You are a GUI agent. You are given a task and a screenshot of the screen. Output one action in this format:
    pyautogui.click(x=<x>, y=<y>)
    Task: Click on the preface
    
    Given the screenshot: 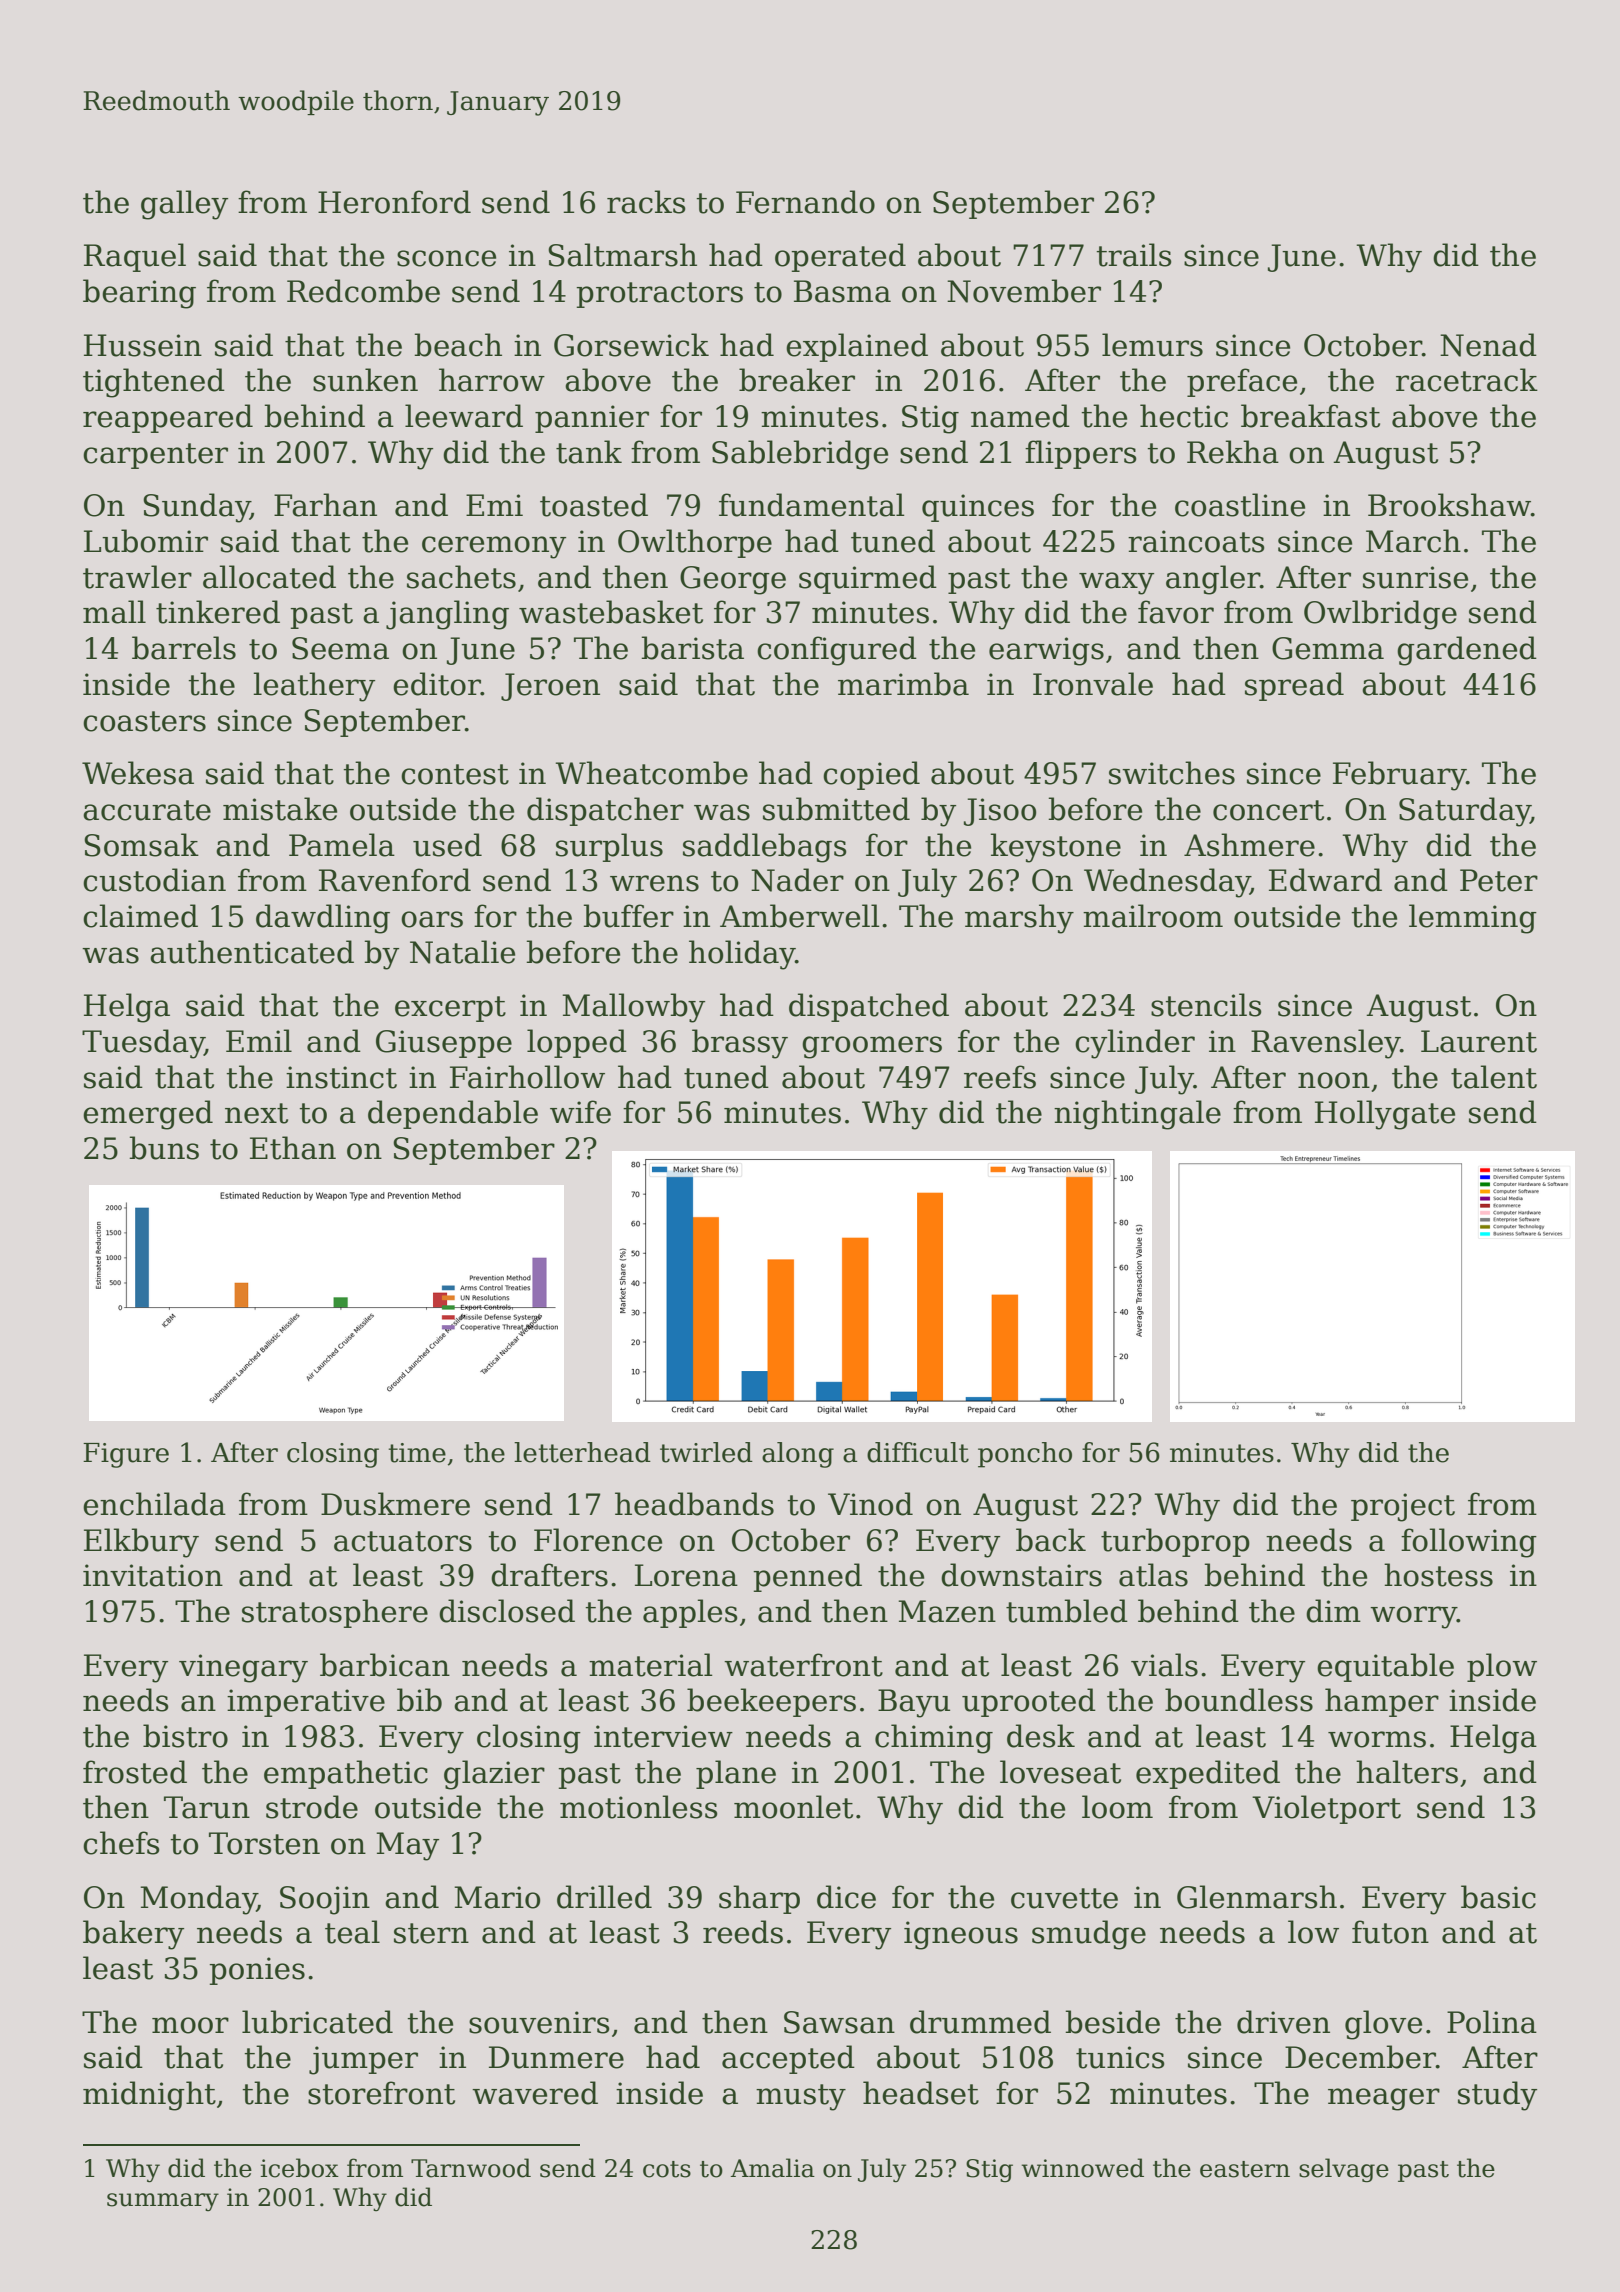 What is the action you would take?
    pyautogui.click(x=1242, y=382)
